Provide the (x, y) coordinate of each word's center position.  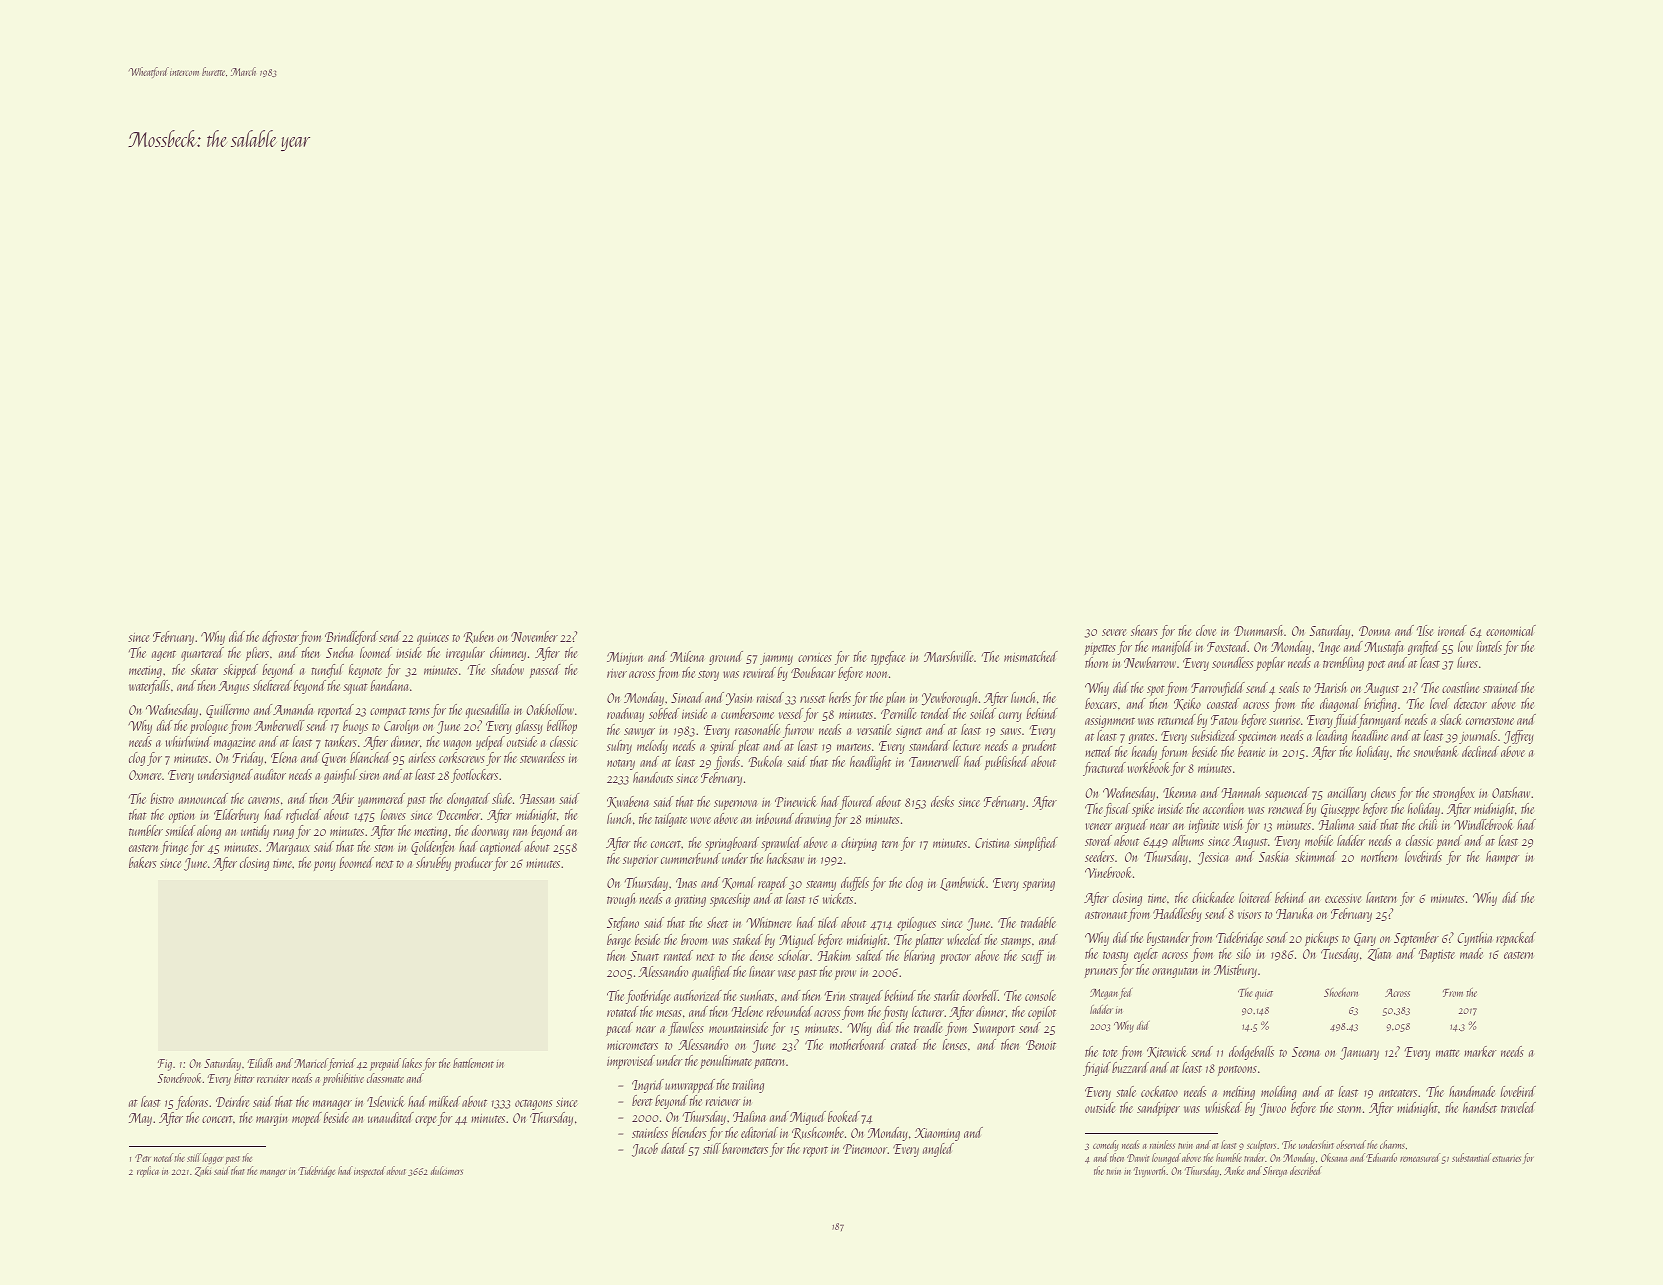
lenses (954, 1044)
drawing (813, 820)
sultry (619, 747)
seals (1289, 687)
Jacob (645, 1150)
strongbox (1454, 794)
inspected (370, 1171)
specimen (1257, 738)
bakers (143, 862)
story (708, 675)
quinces (433, 639)
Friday (248, 759)
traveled (1518, 1107)
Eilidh (259, 1063)
